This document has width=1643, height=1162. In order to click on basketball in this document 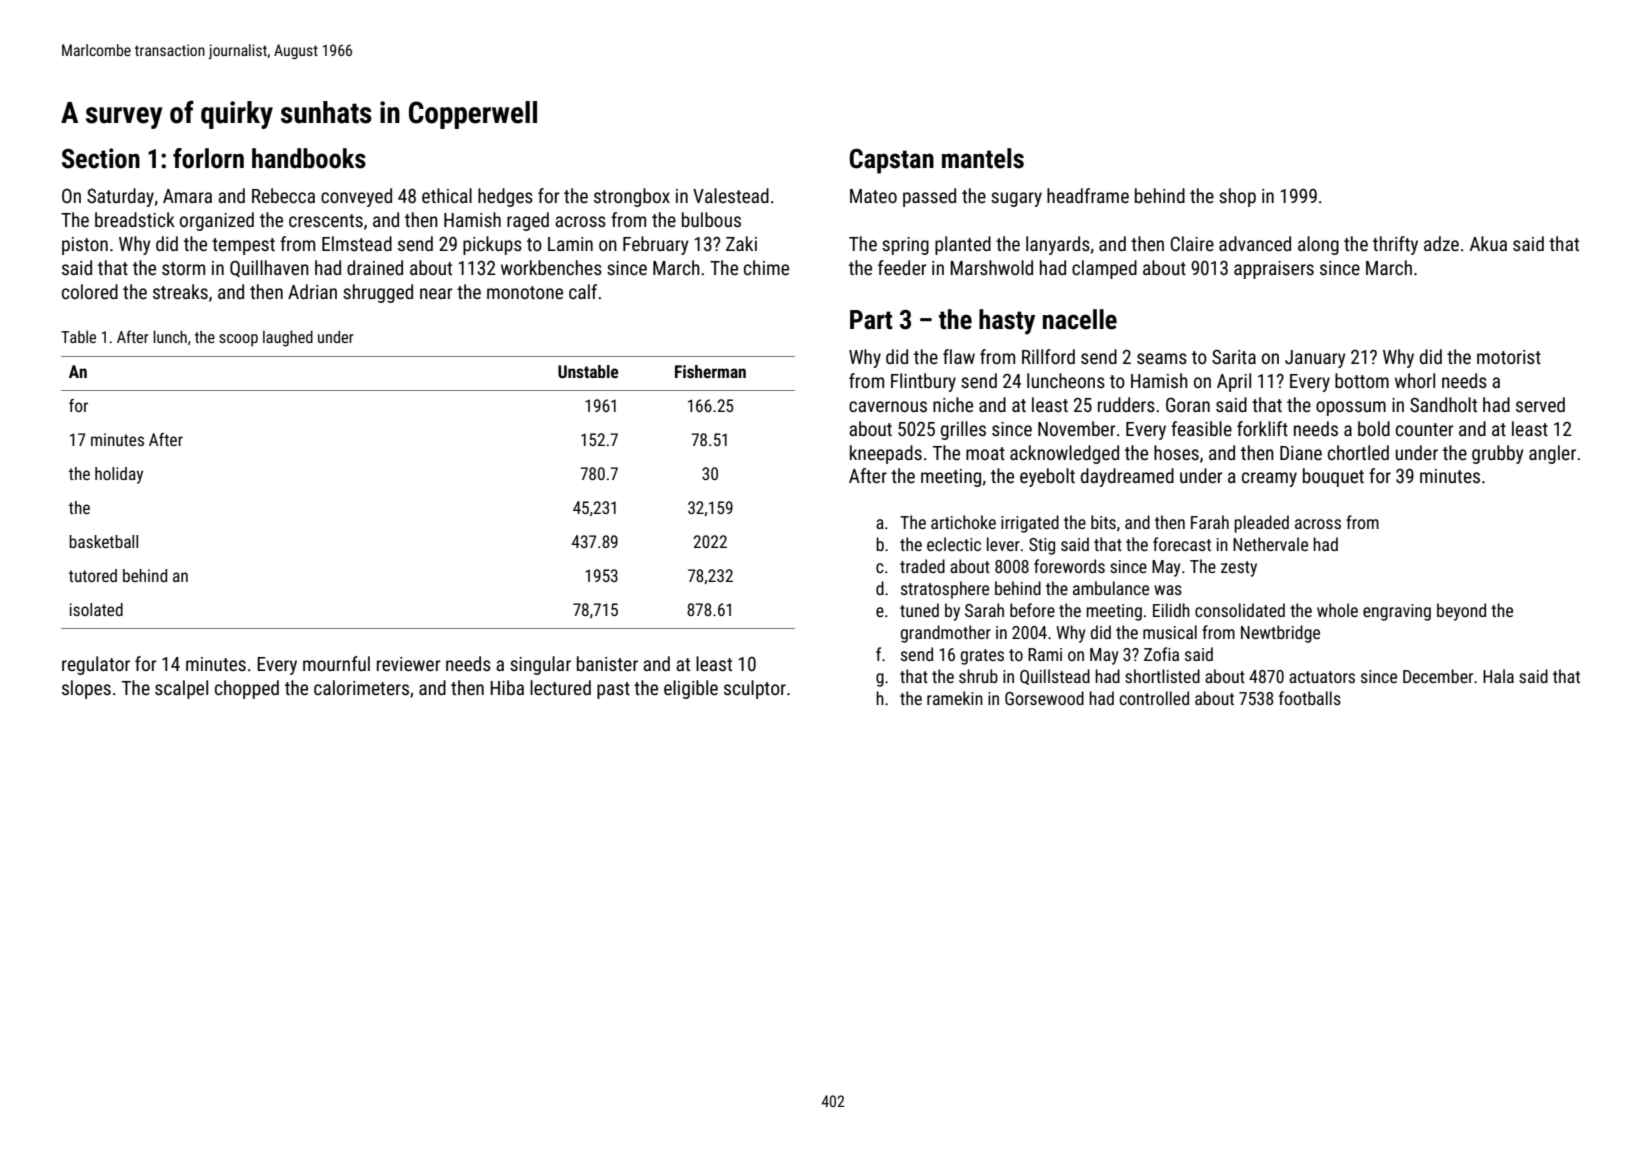, I will do `click(103, 541)`.
